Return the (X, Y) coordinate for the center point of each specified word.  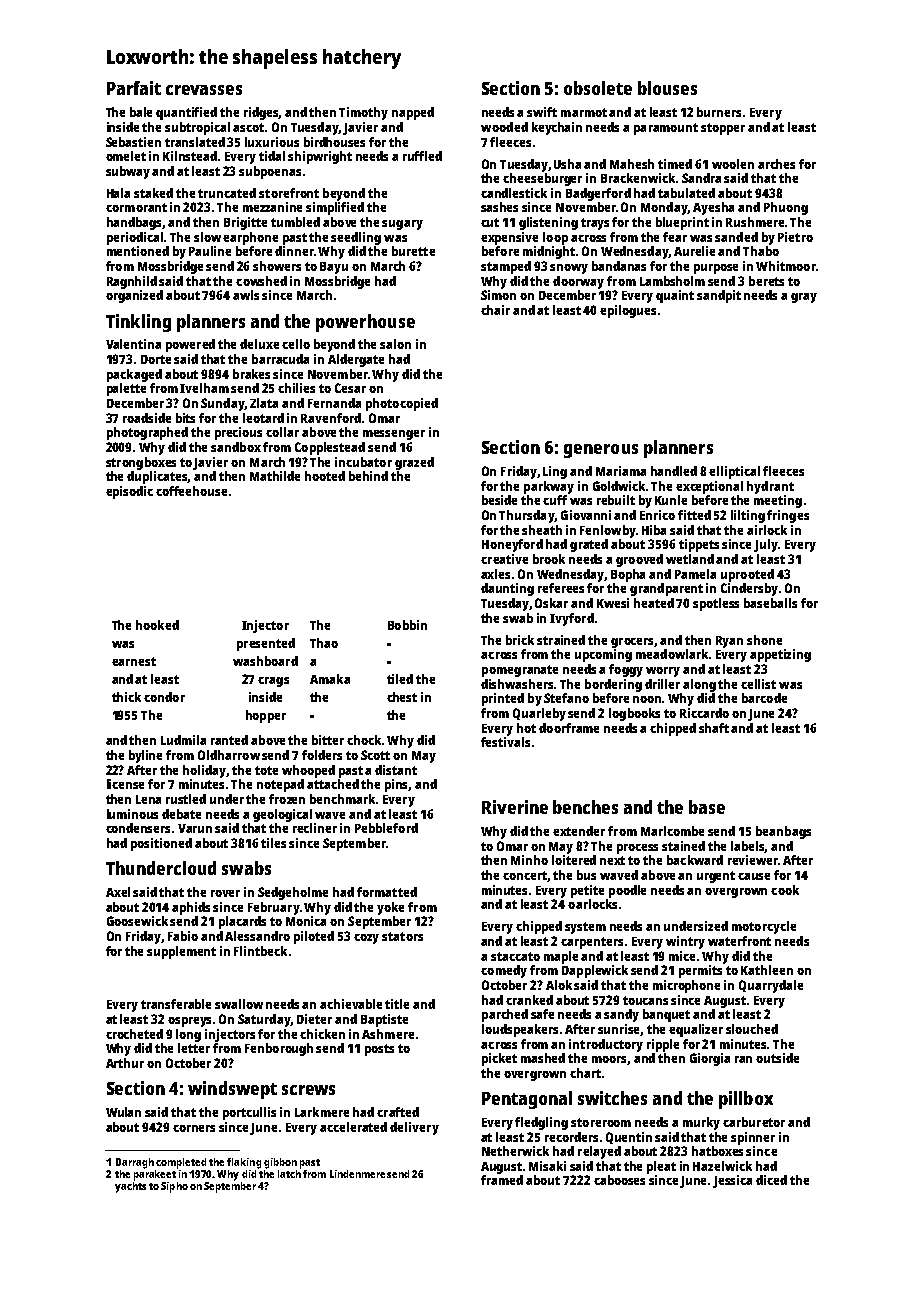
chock (364, 740)
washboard (265, 661)
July (766, 545)
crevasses (204, 90)
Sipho (174, 1187)
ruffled (422, 156)
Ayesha (713, 208)
